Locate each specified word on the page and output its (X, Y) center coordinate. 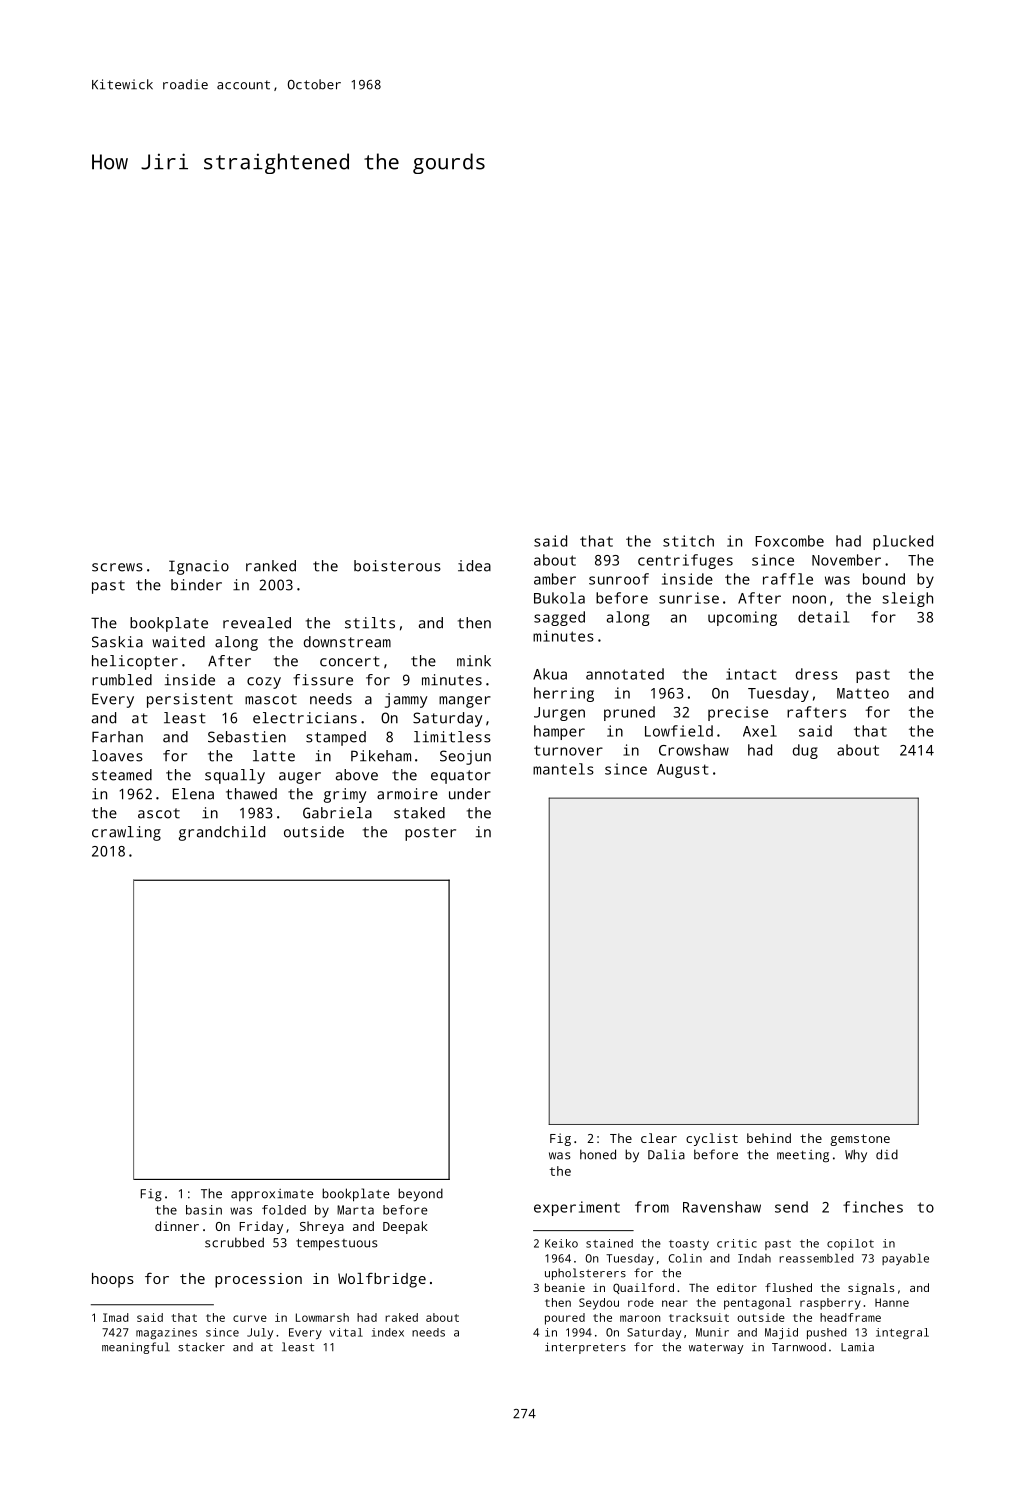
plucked (903, 542)
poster (430, 834)
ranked (271, 566)
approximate (272, 1195)
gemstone (860, 1140)
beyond (420, 1195)
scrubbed (234, 1242)
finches (873, 1207)
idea (474, 566)
